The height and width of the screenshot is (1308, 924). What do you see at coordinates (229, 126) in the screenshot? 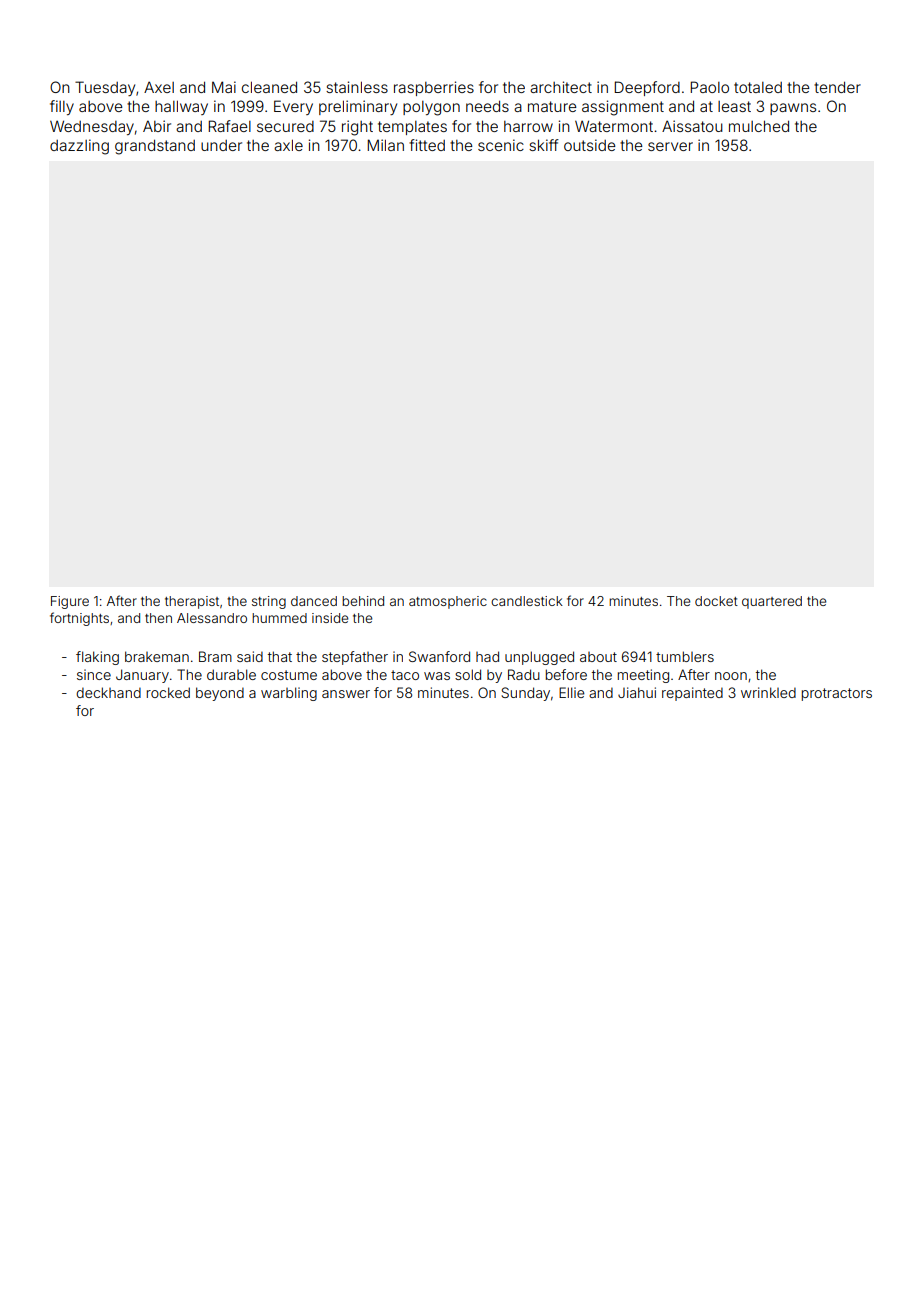
I see `Rafael` at bounding box center [229, 126].
